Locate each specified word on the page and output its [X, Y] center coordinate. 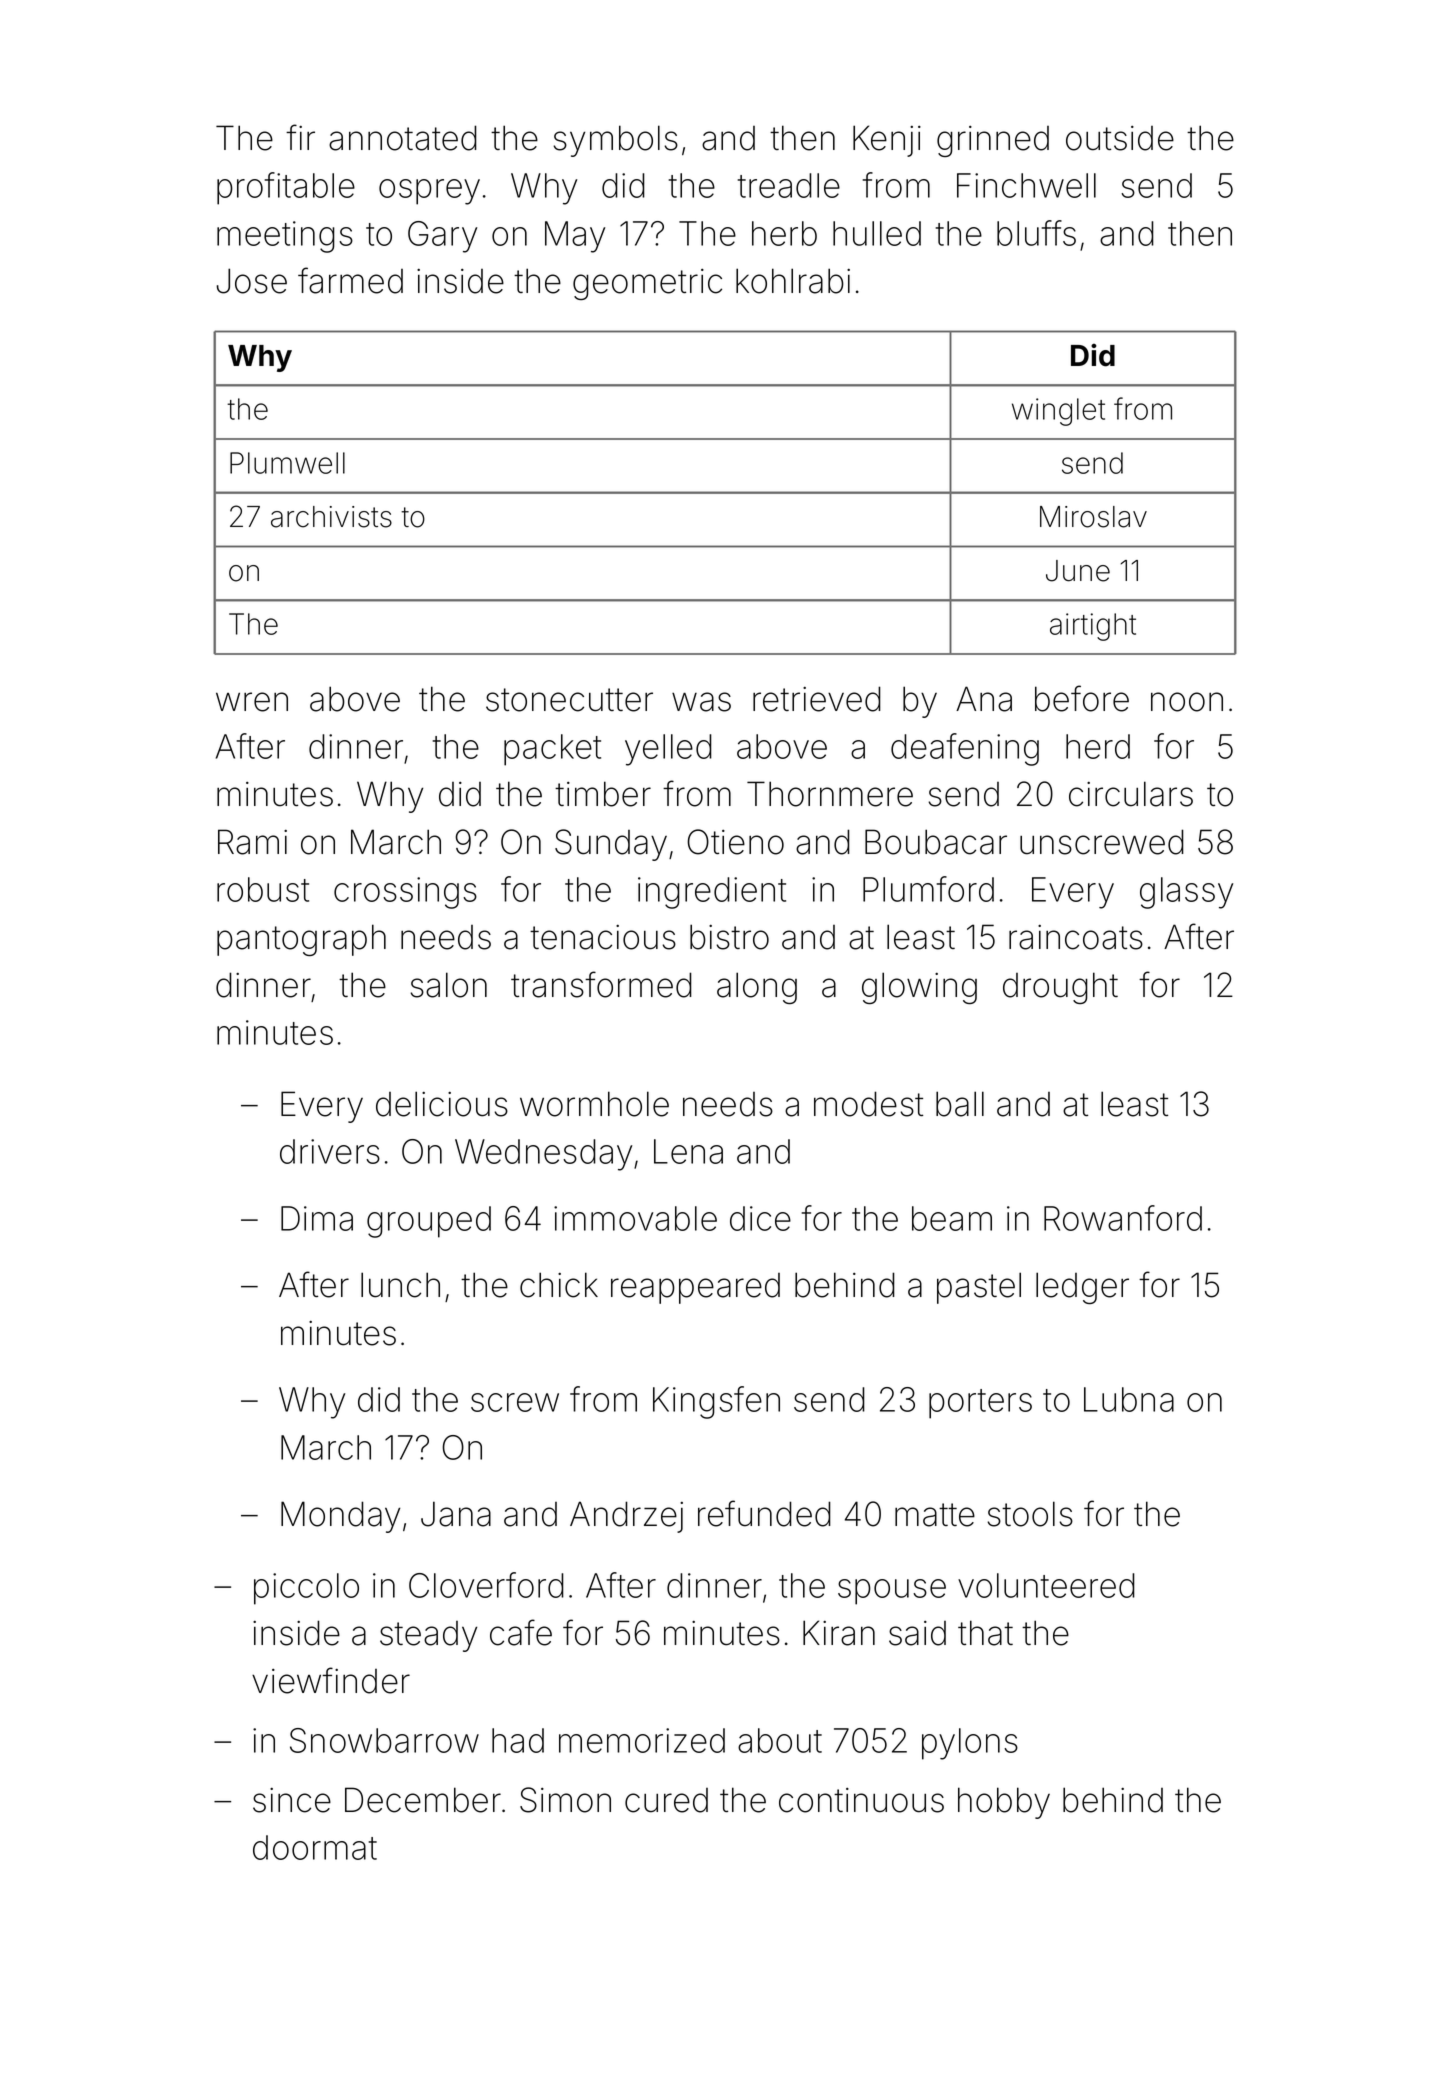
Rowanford [1123, 1218]
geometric [647, 284]
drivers [330, 1151]
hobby [1004, 1803]
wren [252, 702]
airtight [1093, 627]
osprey [429, 192]
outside [1120, 138]
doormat [315, 1847]
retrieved [817, 699]
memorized [642, 1740]
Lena [688, 1151]
